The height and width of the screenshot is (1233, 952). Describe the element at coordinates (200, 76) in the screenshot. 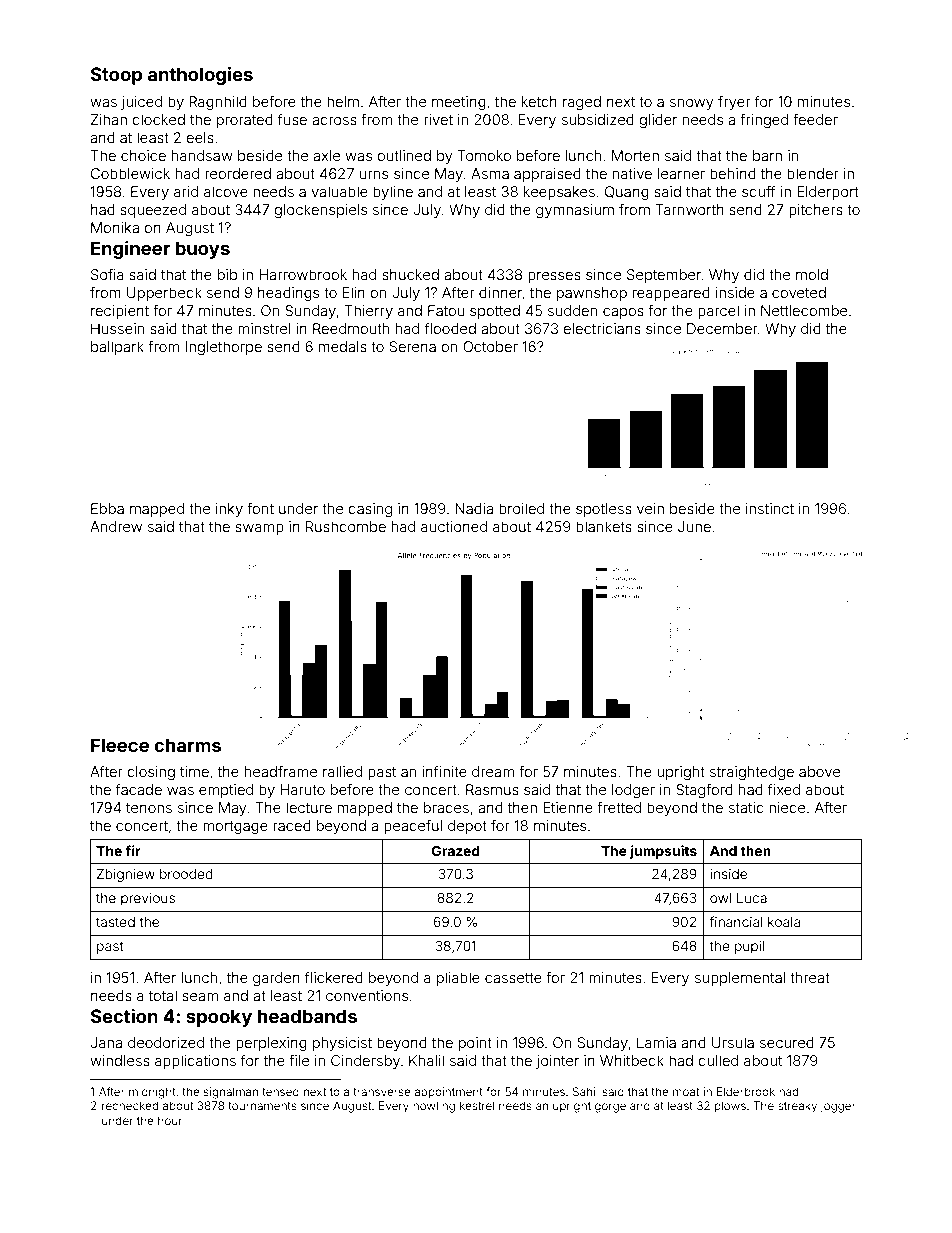

I see `anthologies` at that location.
